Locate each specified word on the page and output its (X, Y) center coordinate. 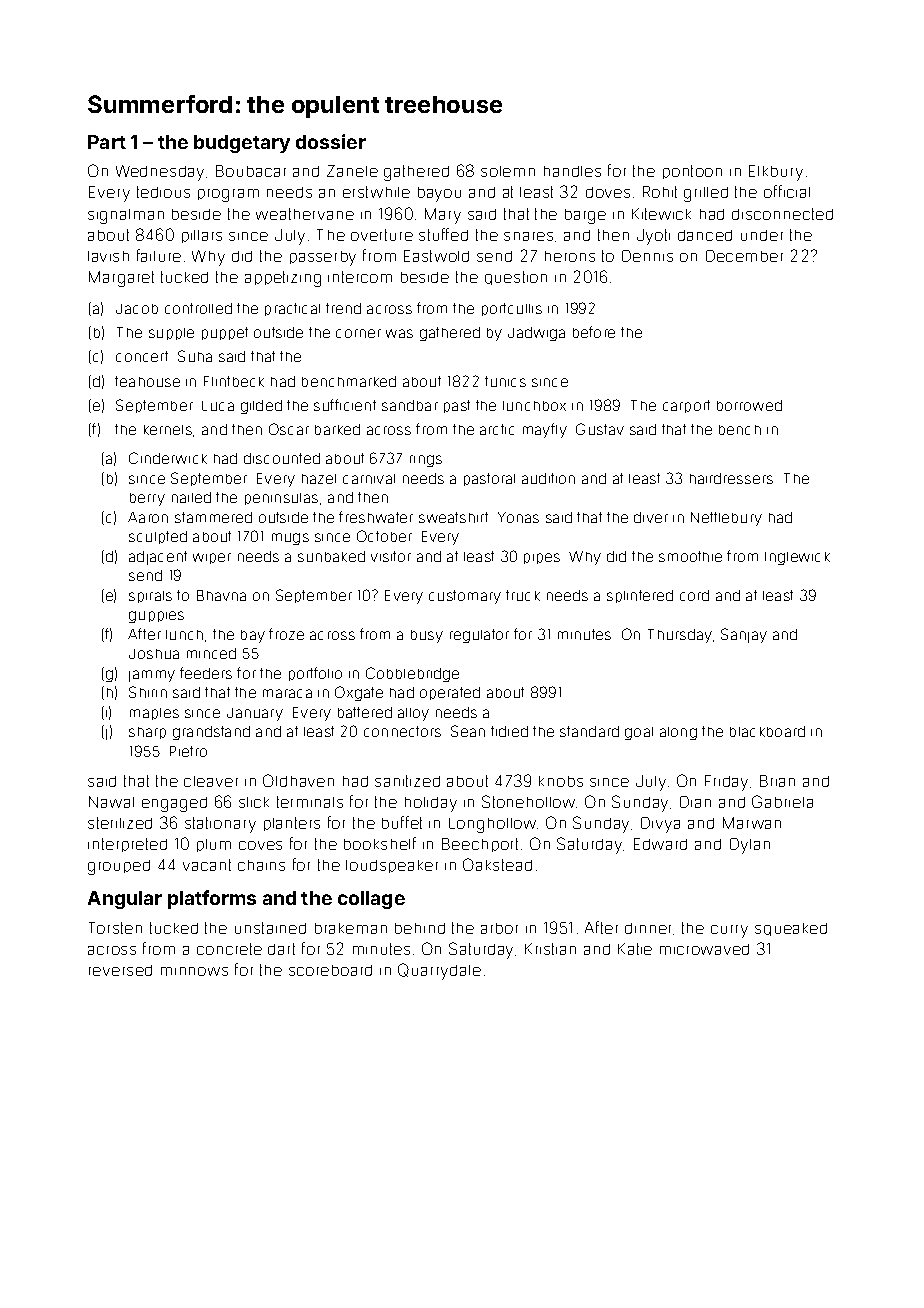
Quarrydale (439, 971)
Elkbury (776, 173)
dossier (331, 141)
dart (281, 949)
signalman (126, 216)
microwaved (704, 949)
